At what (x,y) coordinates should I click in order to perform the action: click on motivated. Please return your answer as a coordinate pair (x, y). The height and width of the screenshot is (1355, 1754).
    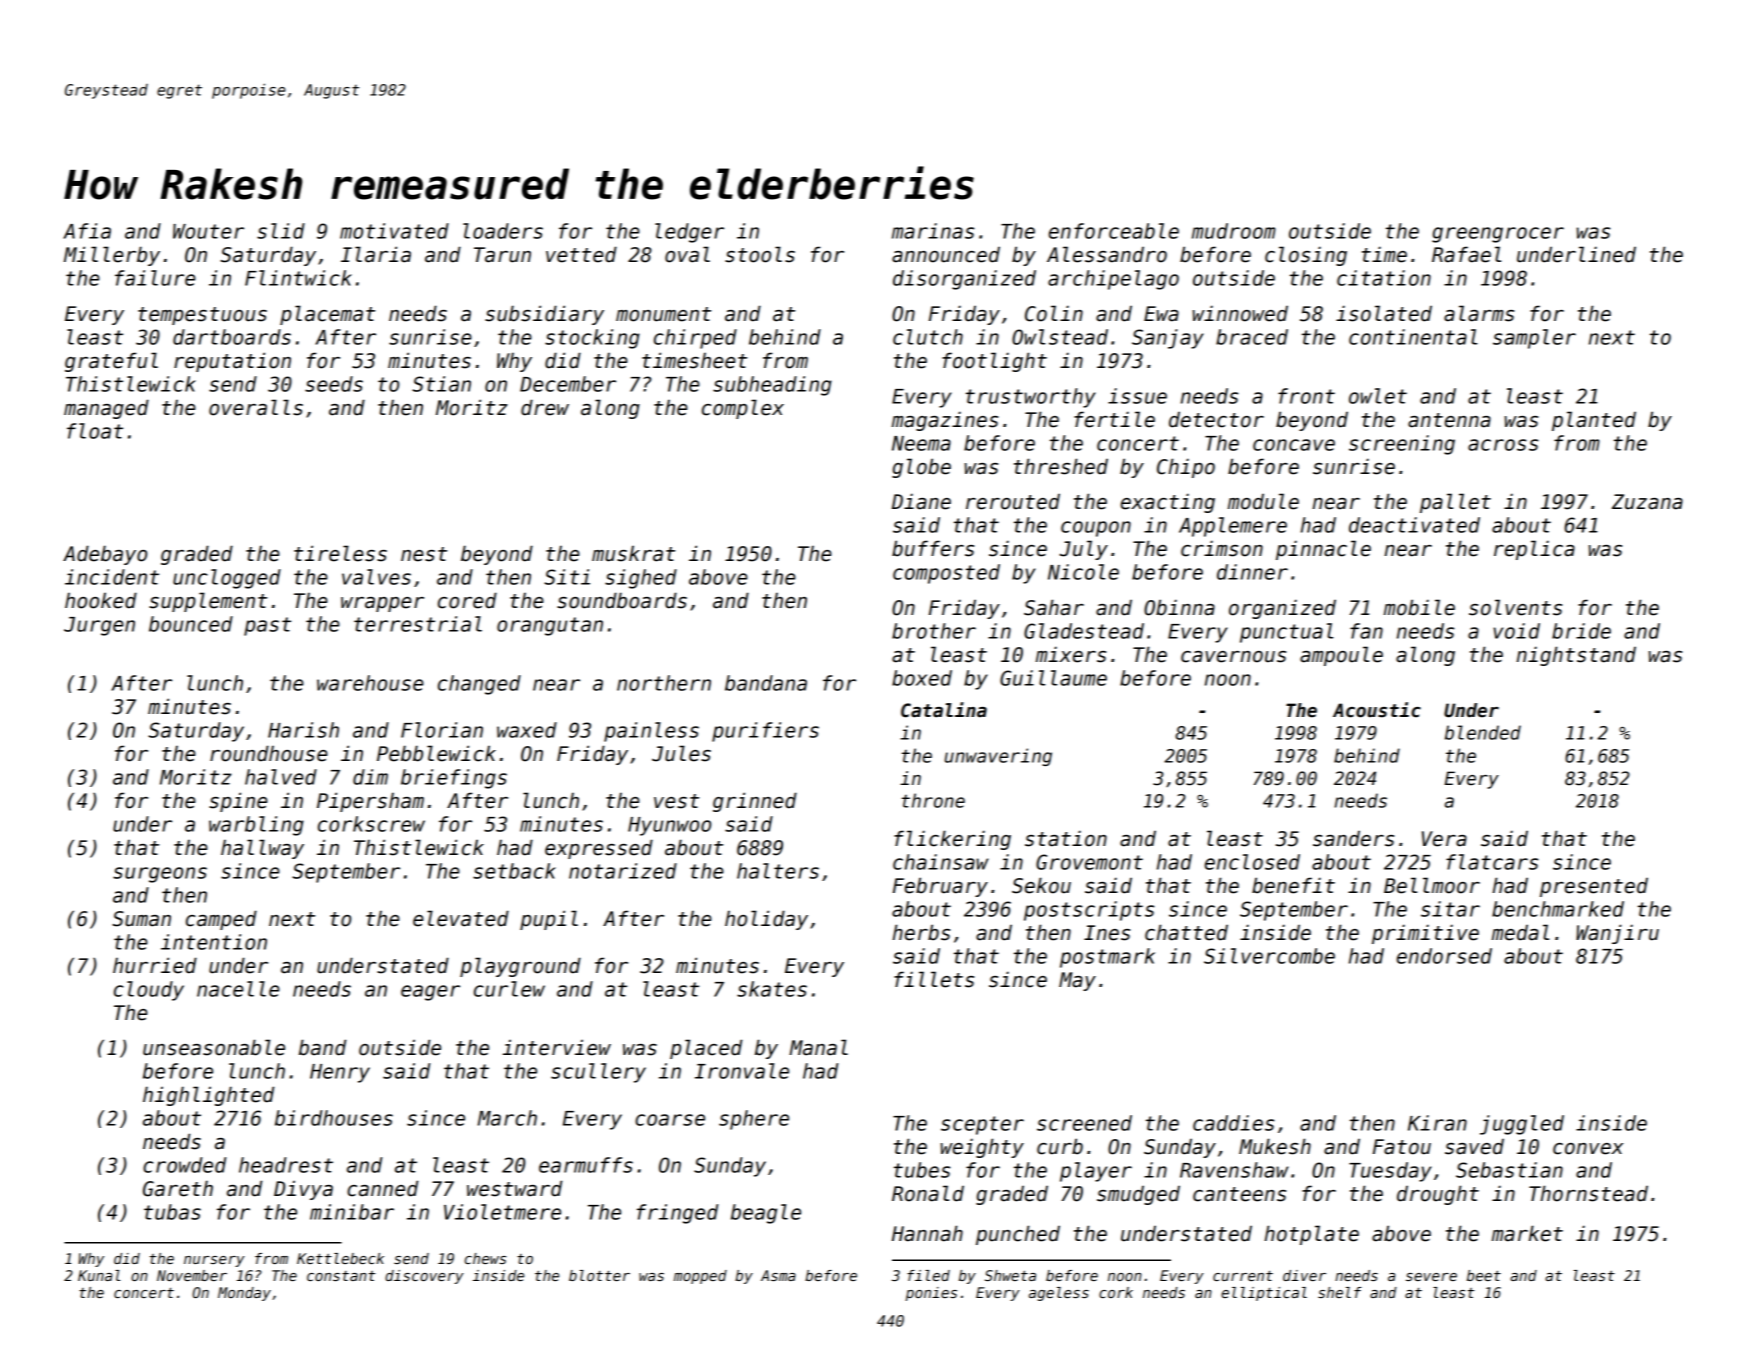
    Looking at the image, I should click on (394, 231).
